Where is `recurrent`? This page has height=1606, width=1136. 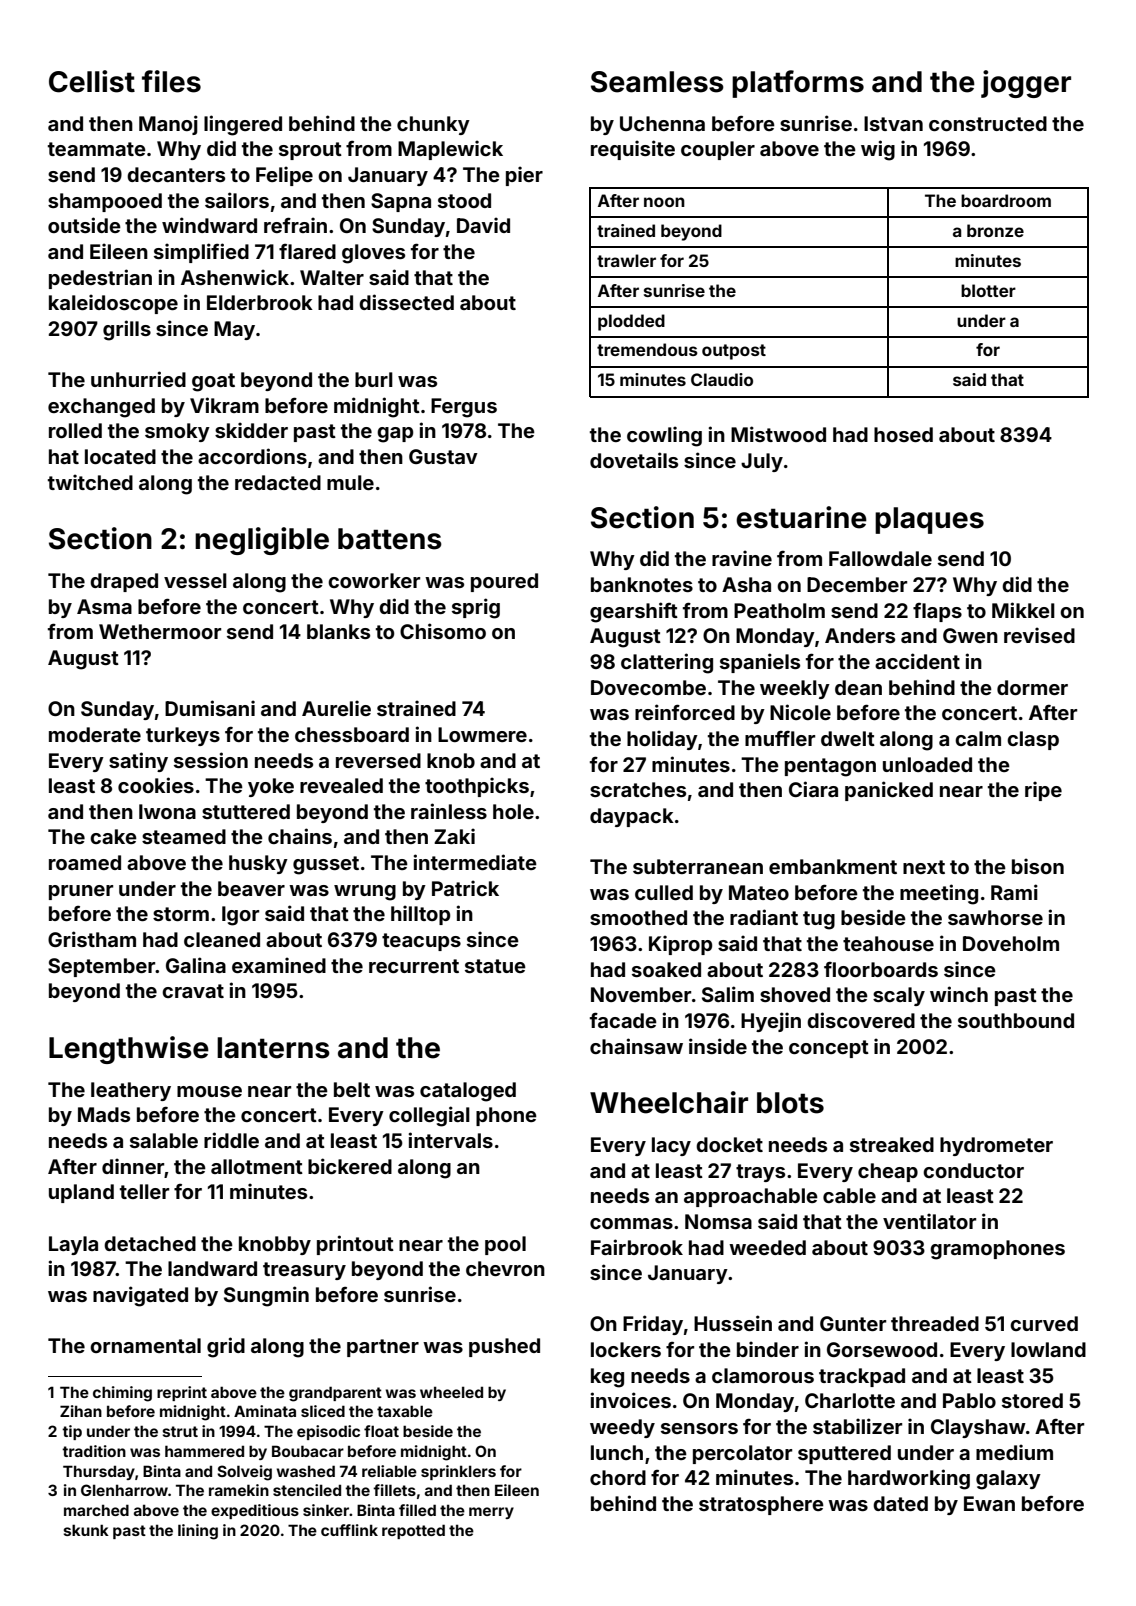
recurrent is located at coordinates (414, 966).
